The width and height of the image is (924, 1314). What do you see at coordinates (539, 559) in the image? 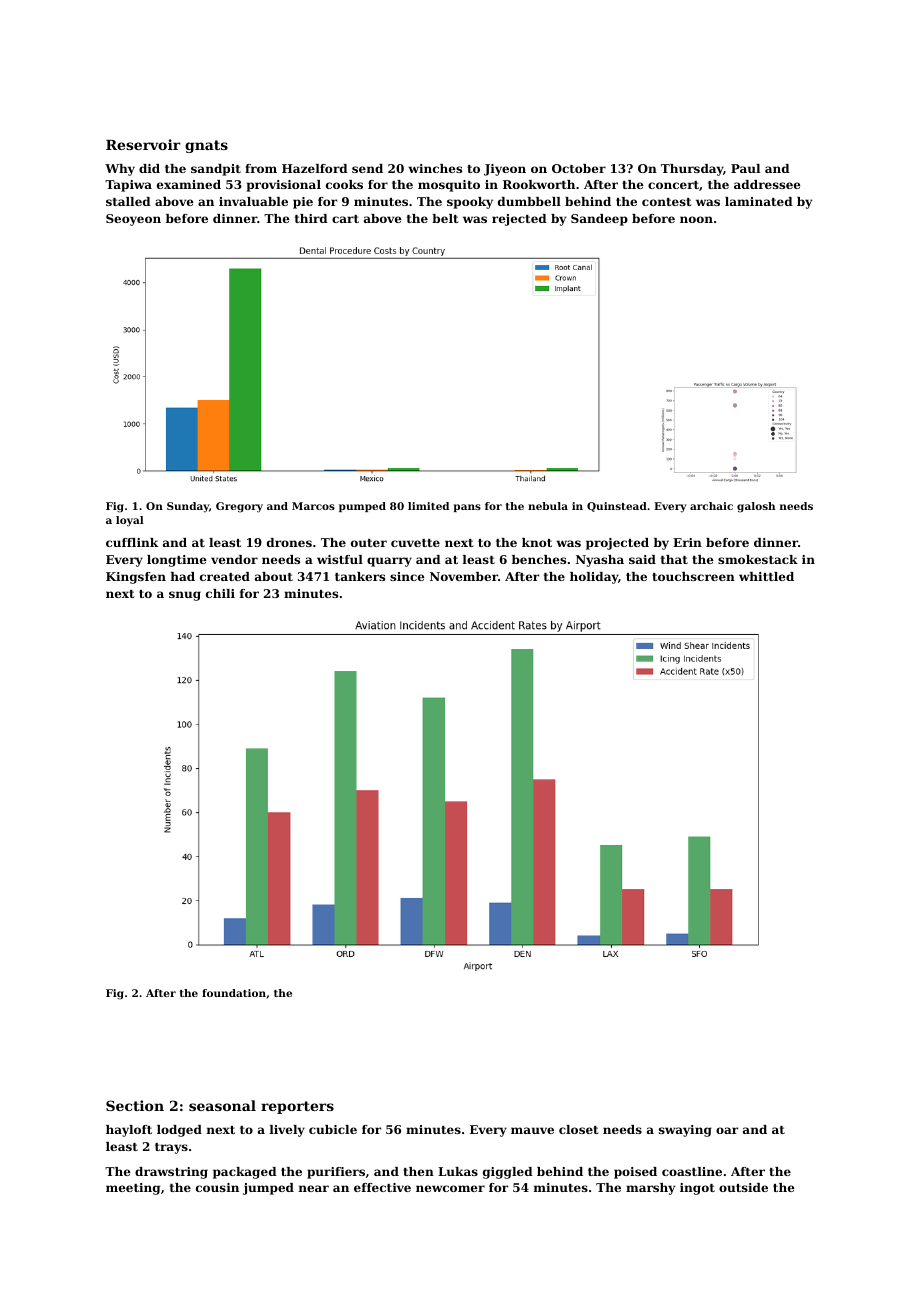
I see `benches` at bounding box center [539, 559].
